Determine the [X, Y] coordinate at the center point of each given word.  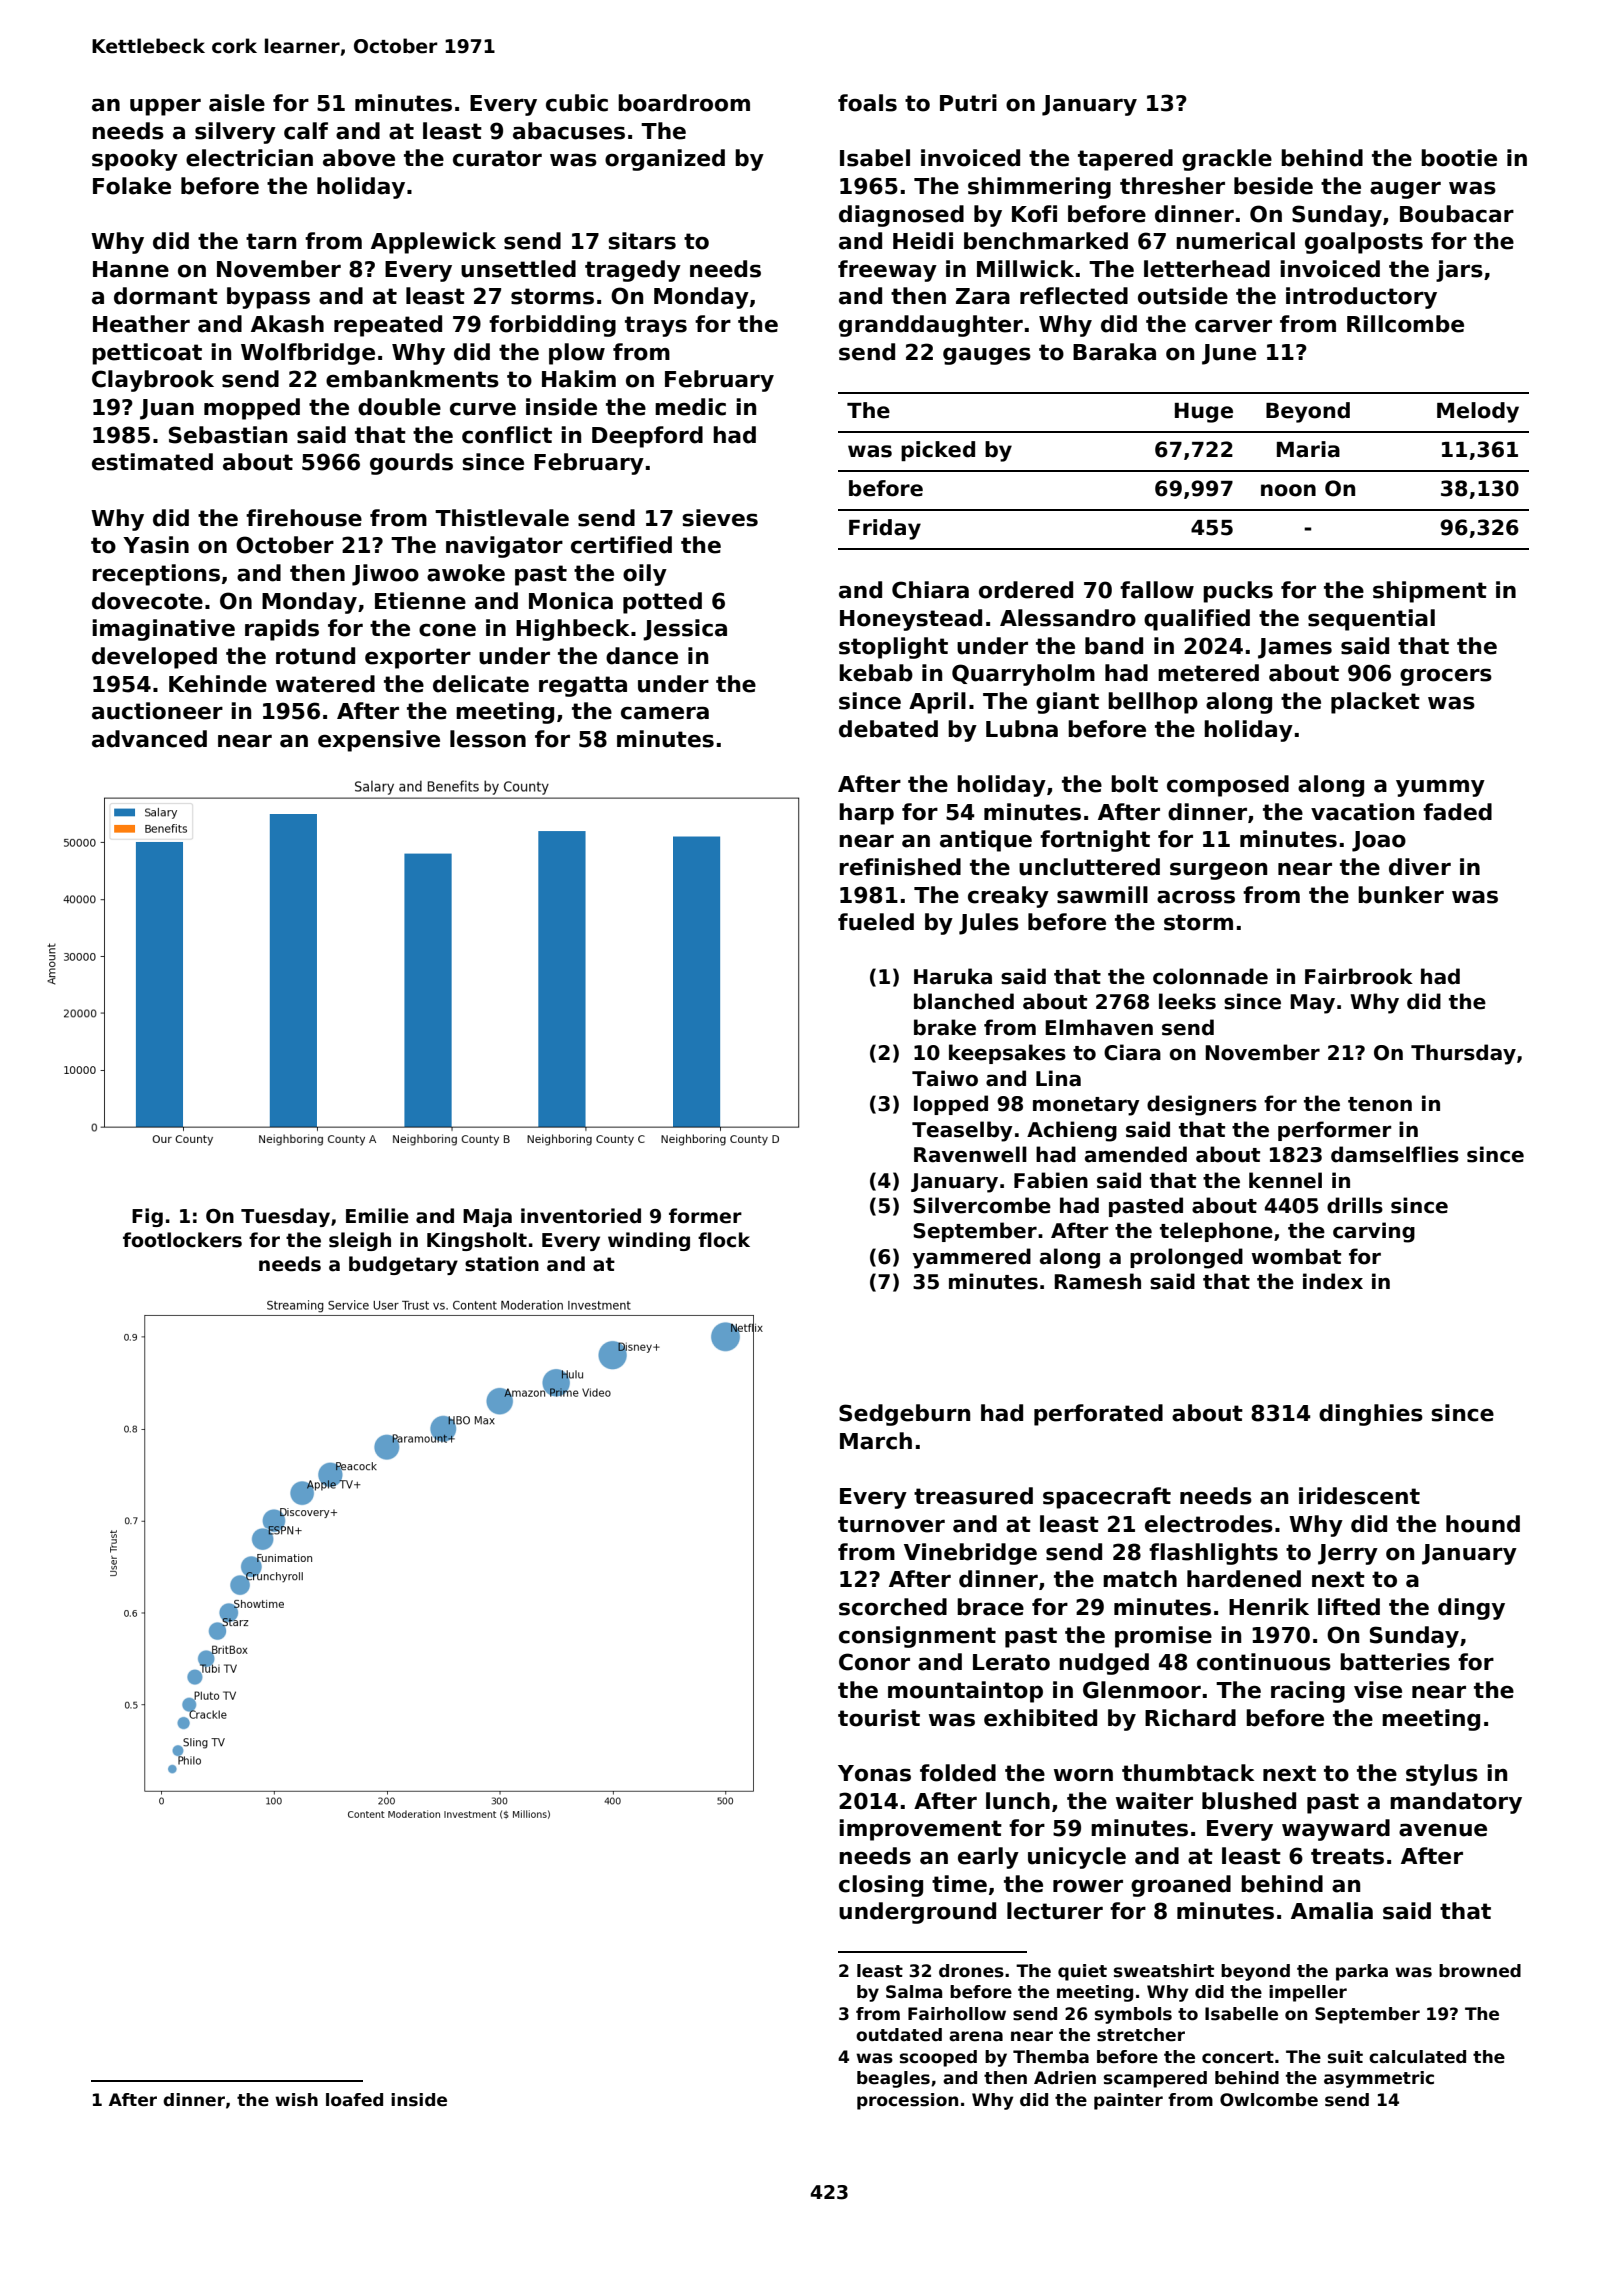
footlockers [182, 1240]
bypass [268, 298]
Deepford [647, 437]
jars [1459, 271]
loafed [354, 2100]
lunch [1018, 1801]
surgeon [1218, 871]
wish [296, 2100]
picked [938, 451]
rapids [282, 630]
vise [1378, 1690]
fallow [1157, 590]
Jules [989, 924]
